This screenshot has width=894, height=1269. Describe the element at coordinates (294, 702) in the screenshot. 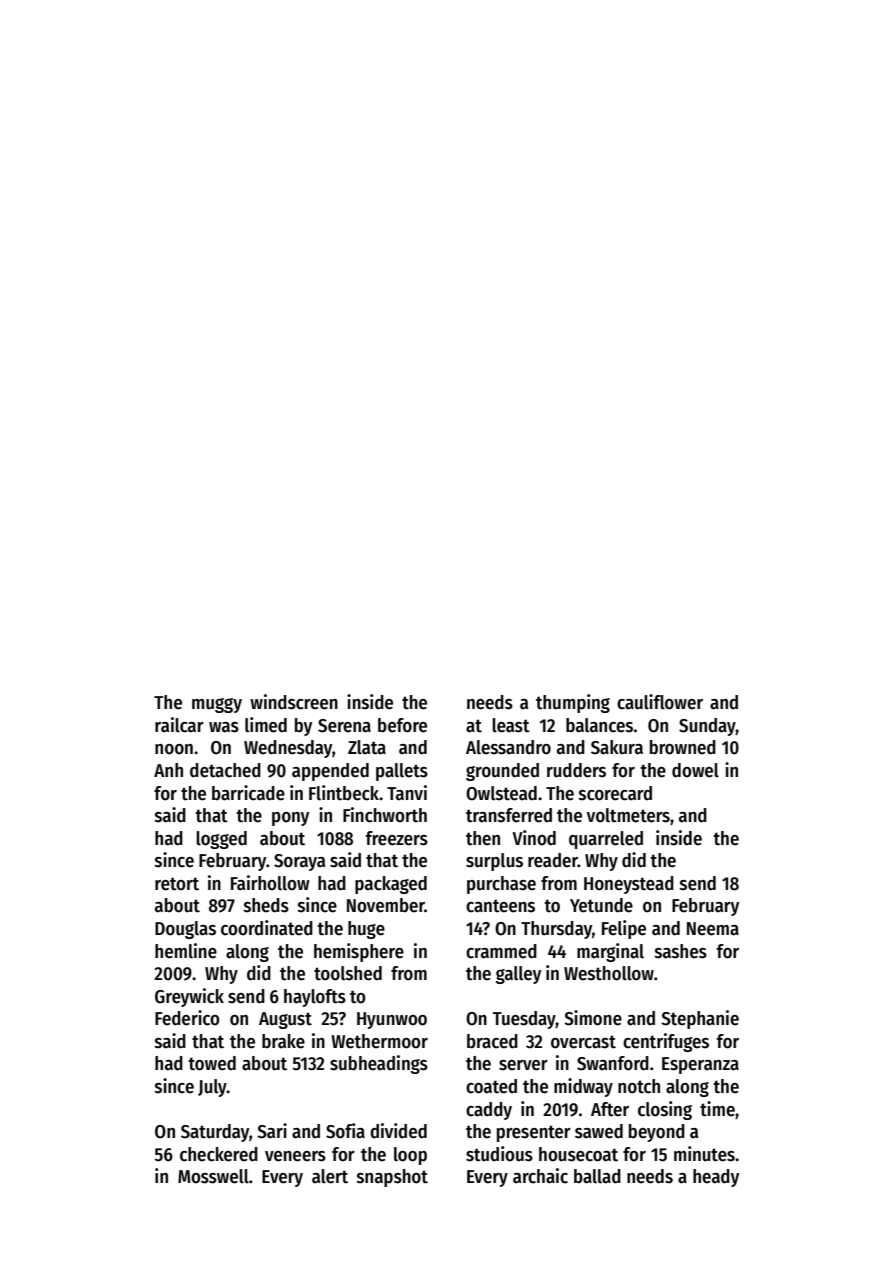

I see `windscreen` at that location.
